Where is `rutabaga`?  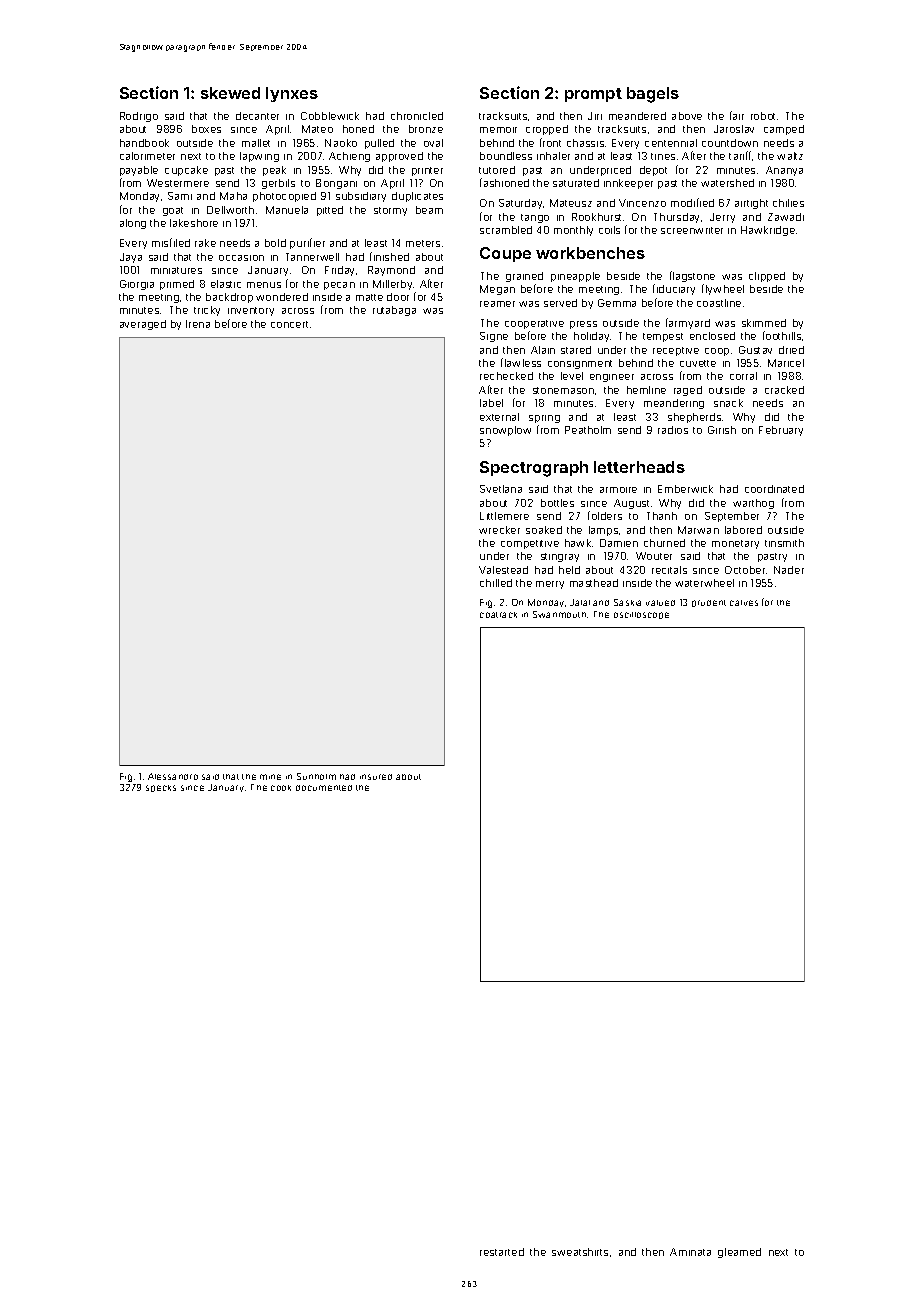 rutabaga is located at coordinates (394, 311).
